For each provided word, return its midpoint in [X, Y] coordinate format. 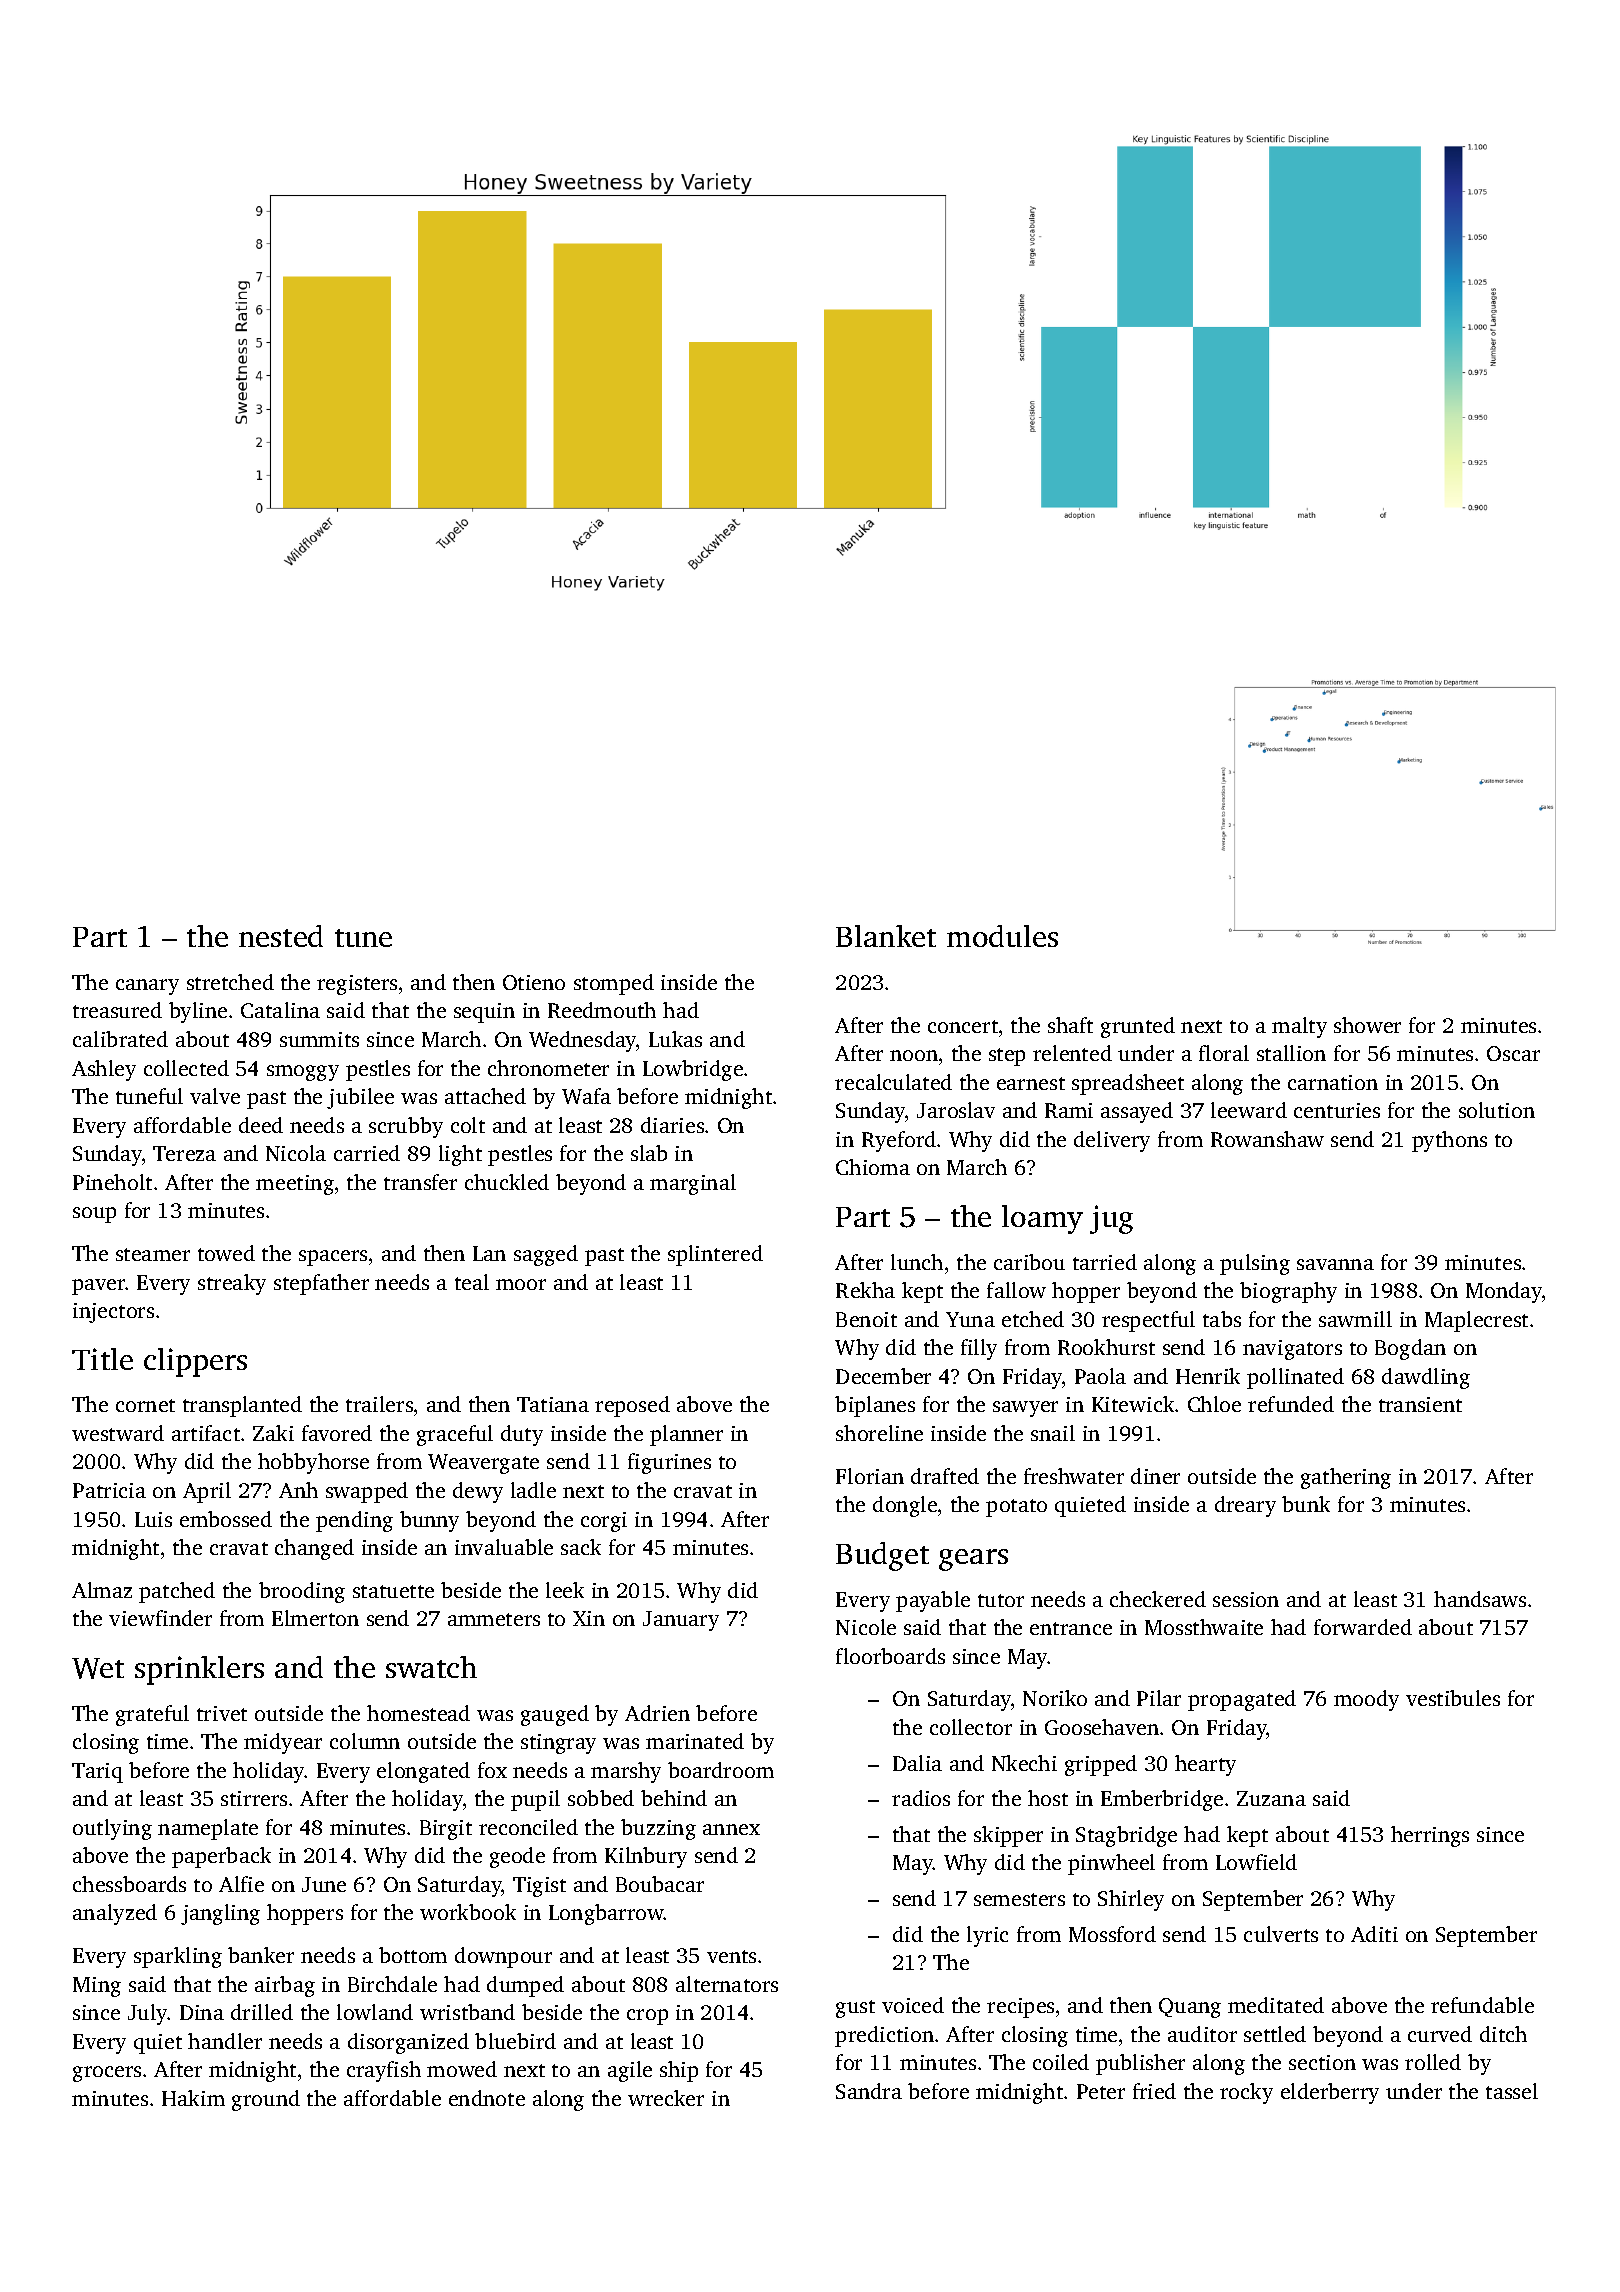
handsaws [1480, 1599]
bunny [429, 1521]
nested [281, 936]
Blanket [886, 936]
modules [1002, 936]
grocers [107, 2074]
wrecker [666, 2098]
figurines [669, 1463]
